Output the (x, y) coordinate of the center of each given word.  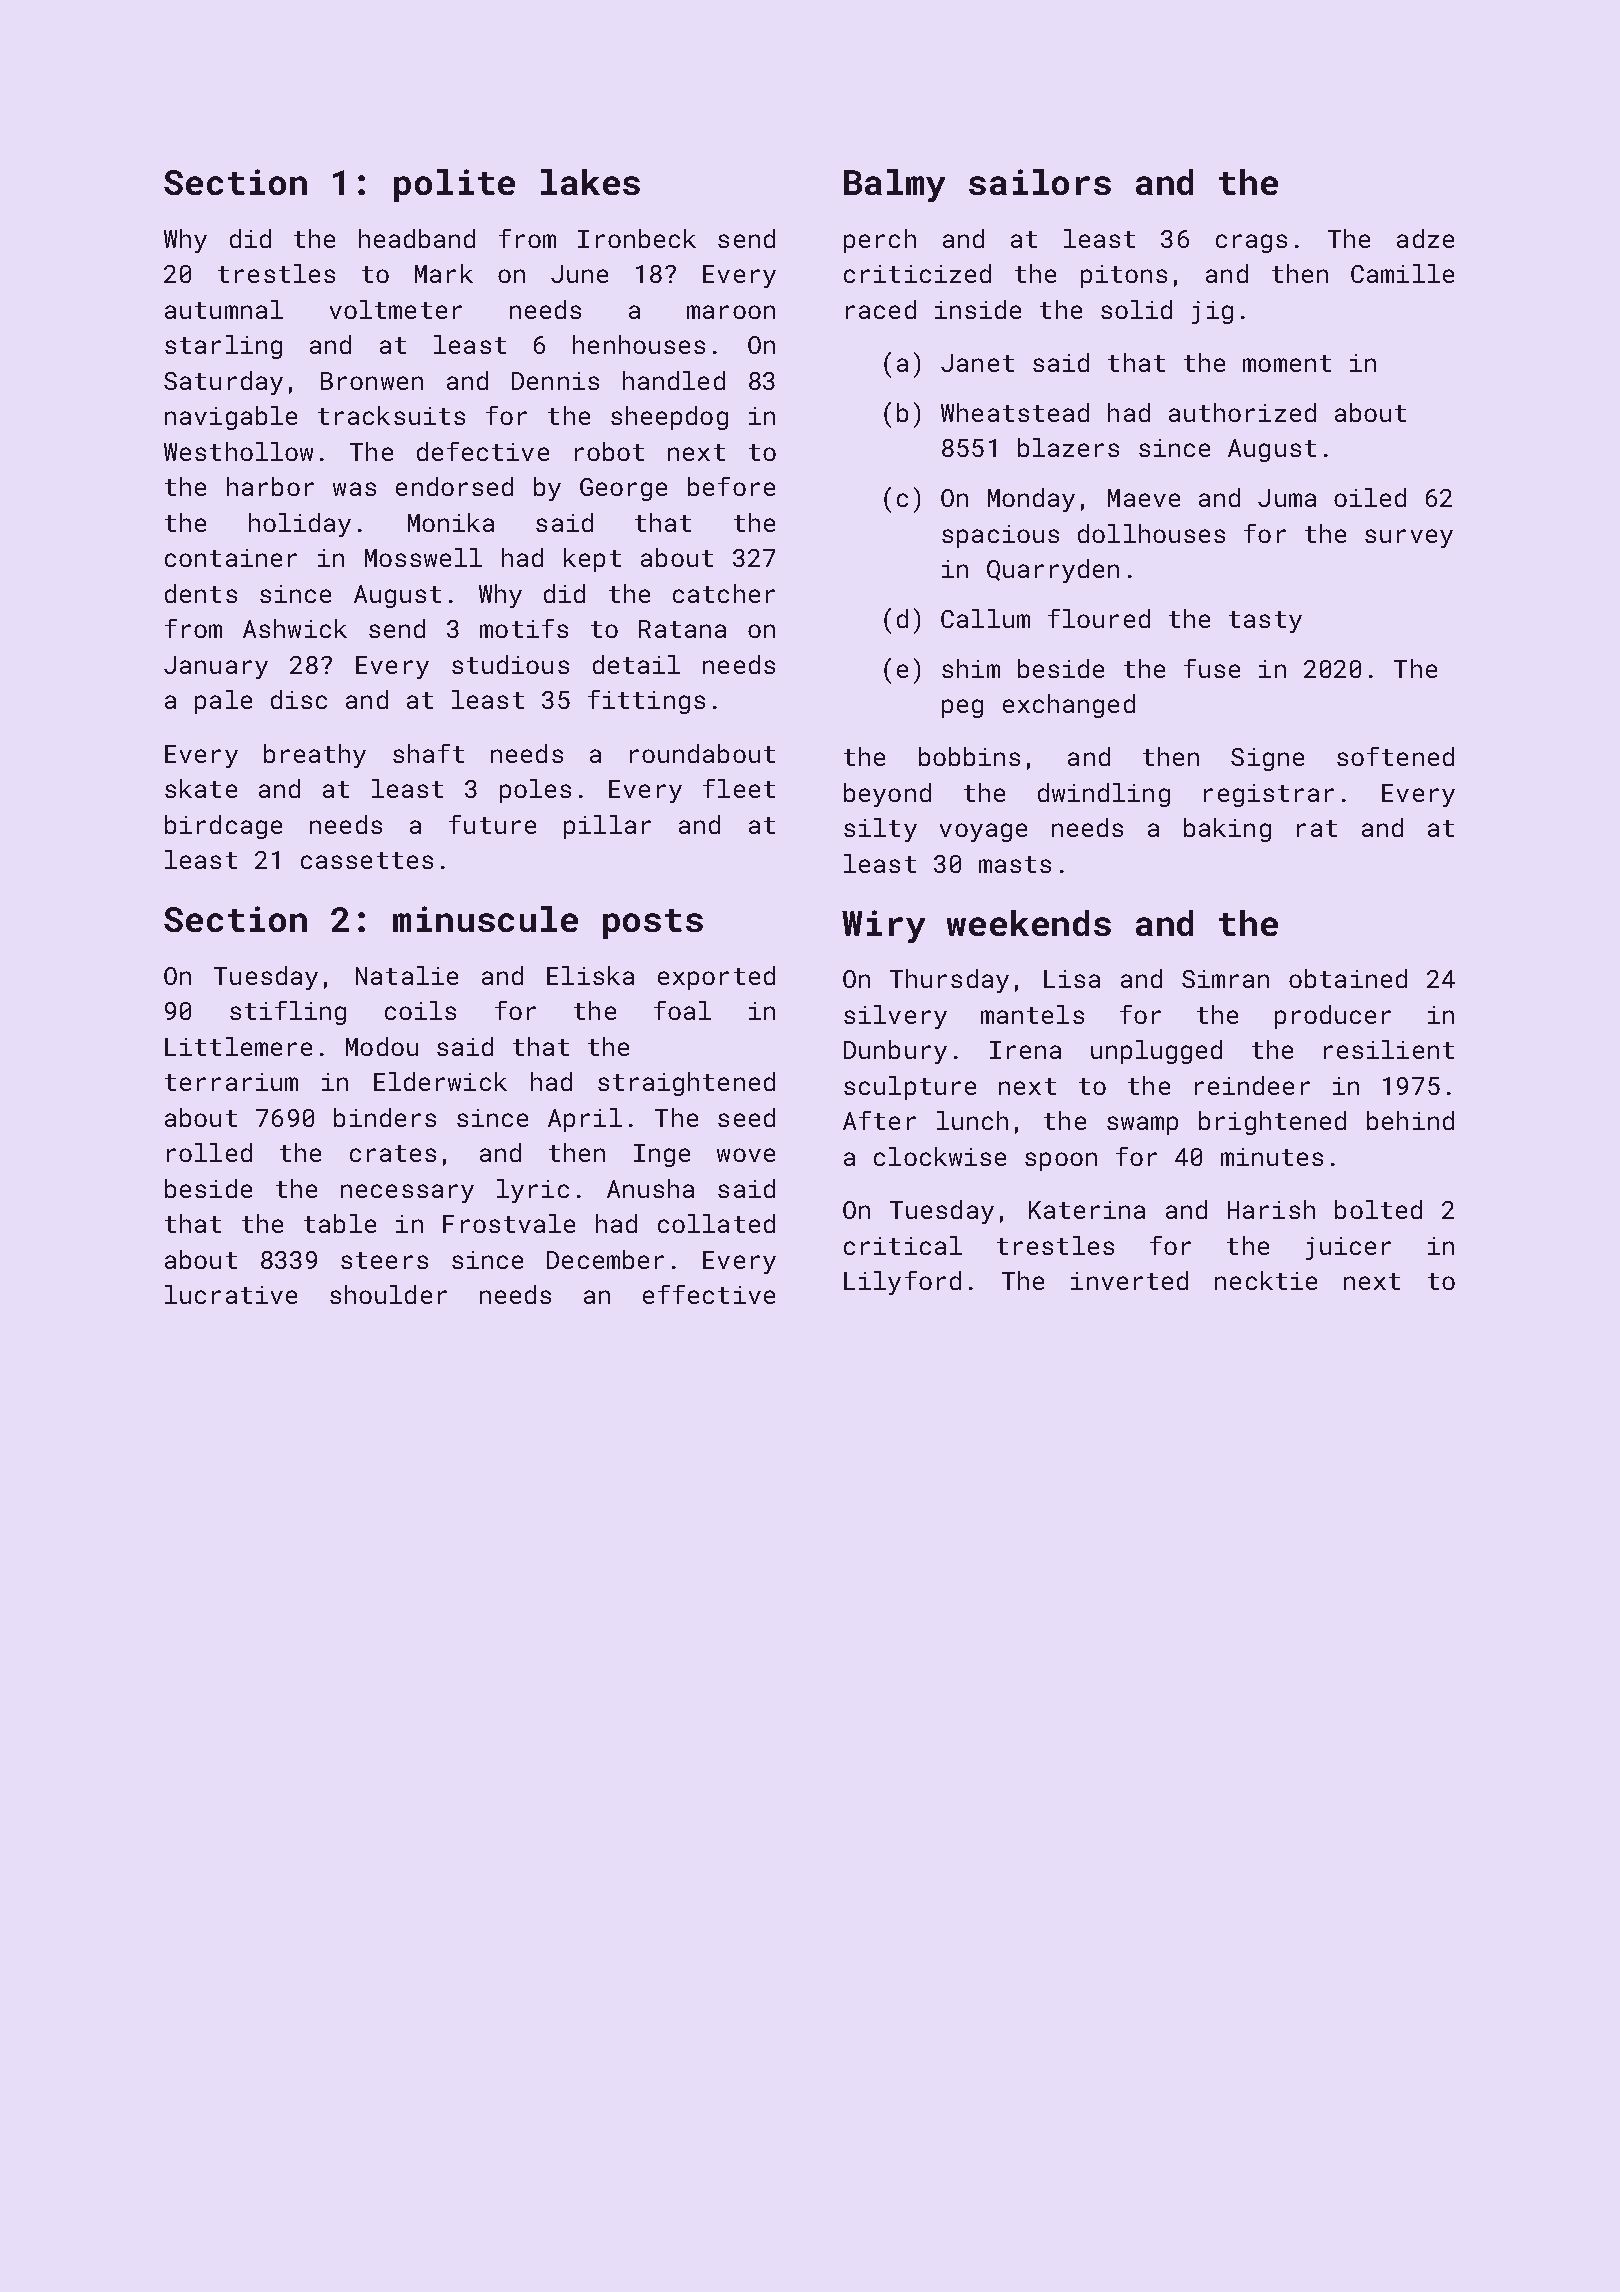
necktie (1266, 1280)
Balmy (894, 185)
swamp (1142, 1125)
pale (223, 702)
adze (1425, 238)
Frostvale (509, 1223)
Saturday (223, 383)
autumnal (224, 309)
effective (709, 1294)
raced (881, 309)
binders (385, 1117)
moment (1287, 363)
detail (636, 664)
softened (1395, 756)
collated (716, 1223)
